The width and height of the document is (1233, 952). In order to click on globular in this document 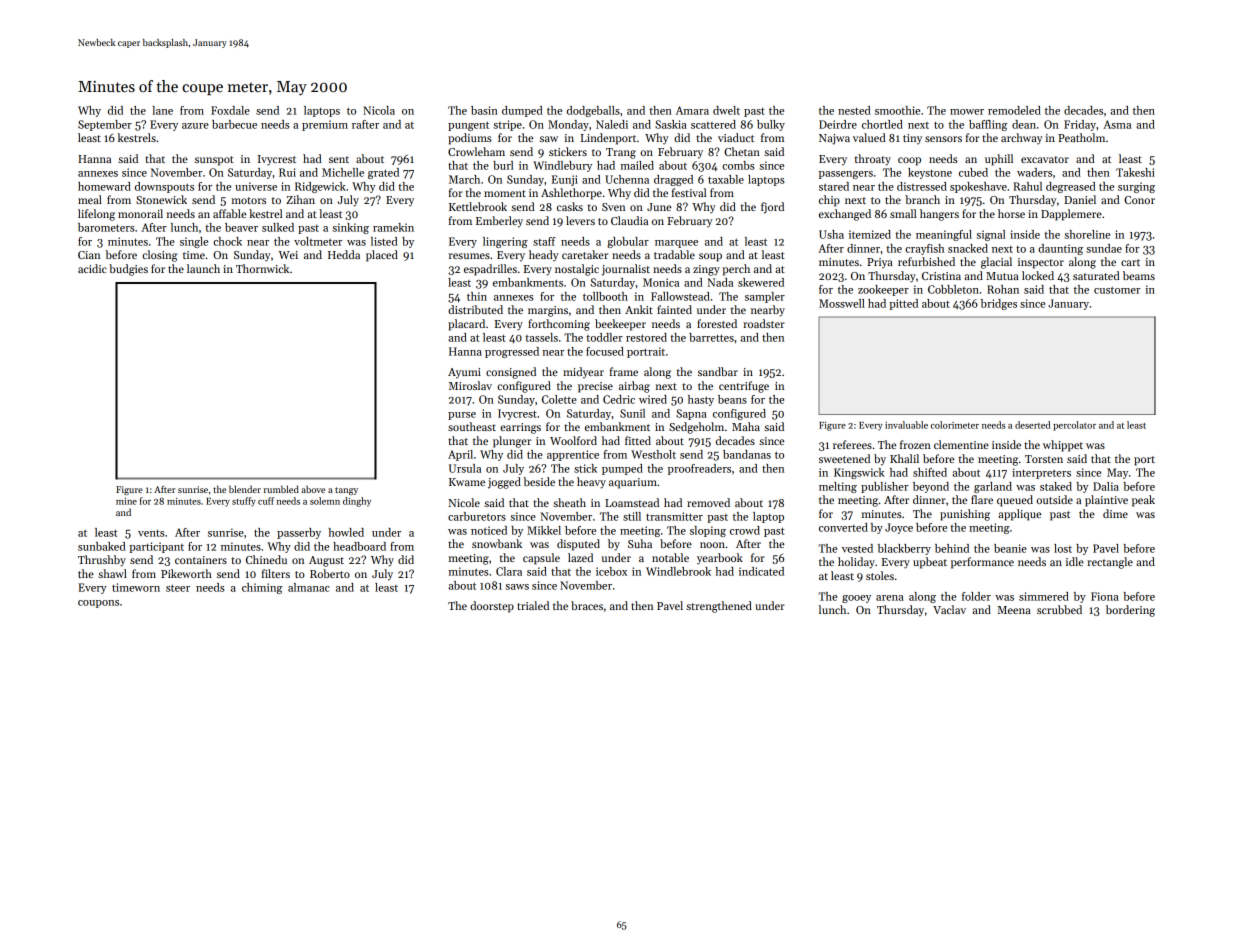, I will do `click(628, 242)`.
